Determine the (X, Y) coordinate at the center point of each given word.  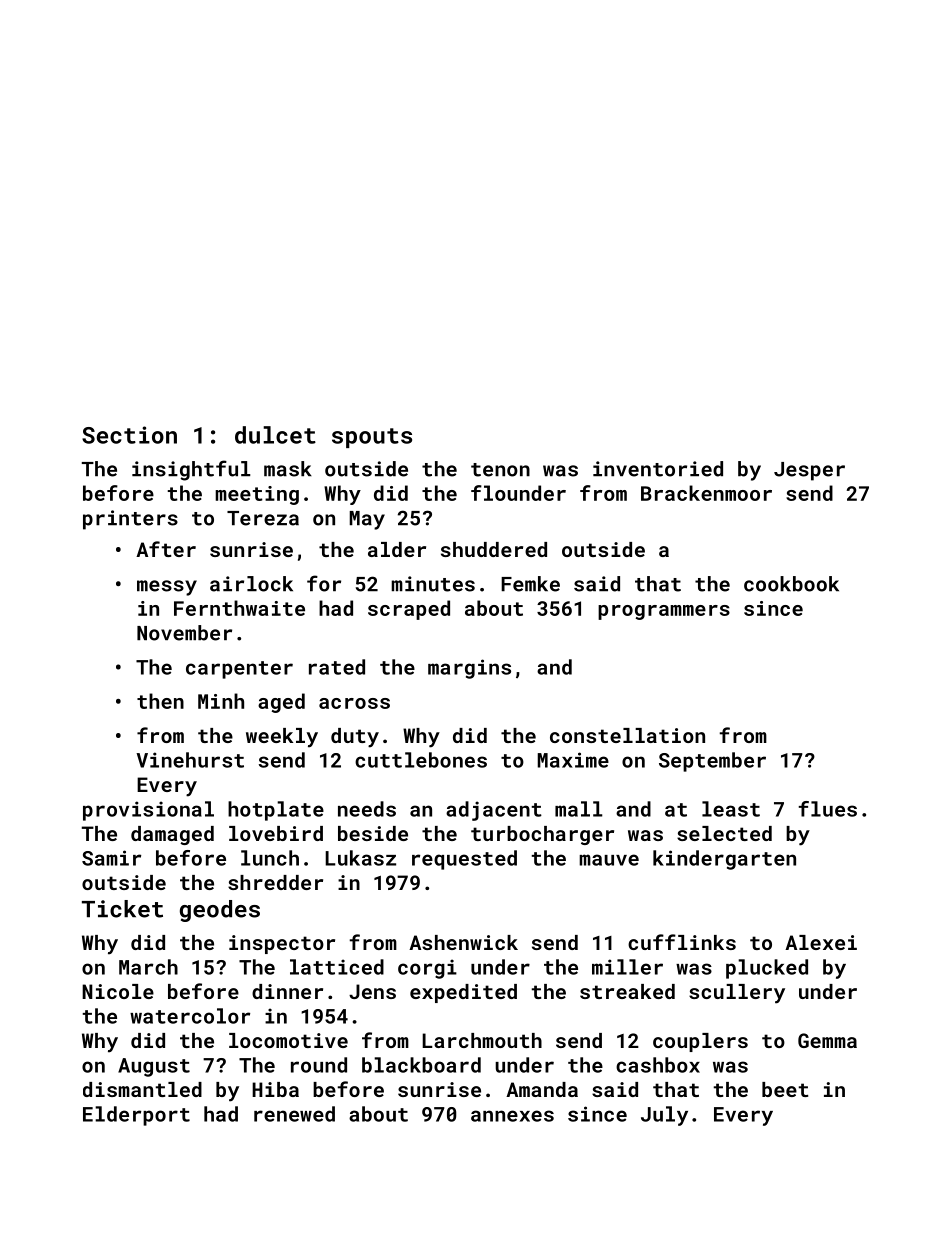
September (712, 762)
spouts (372, 438)
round (319, 1065)
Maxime (573, 760)
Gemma (827, 1040)
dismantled (142, 1089)
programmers (664, 612)
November (184, 633)
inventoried (658, 469)
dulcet (275, 435)
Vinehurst (190, 760)
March (148, 967)
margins (469, 669)
